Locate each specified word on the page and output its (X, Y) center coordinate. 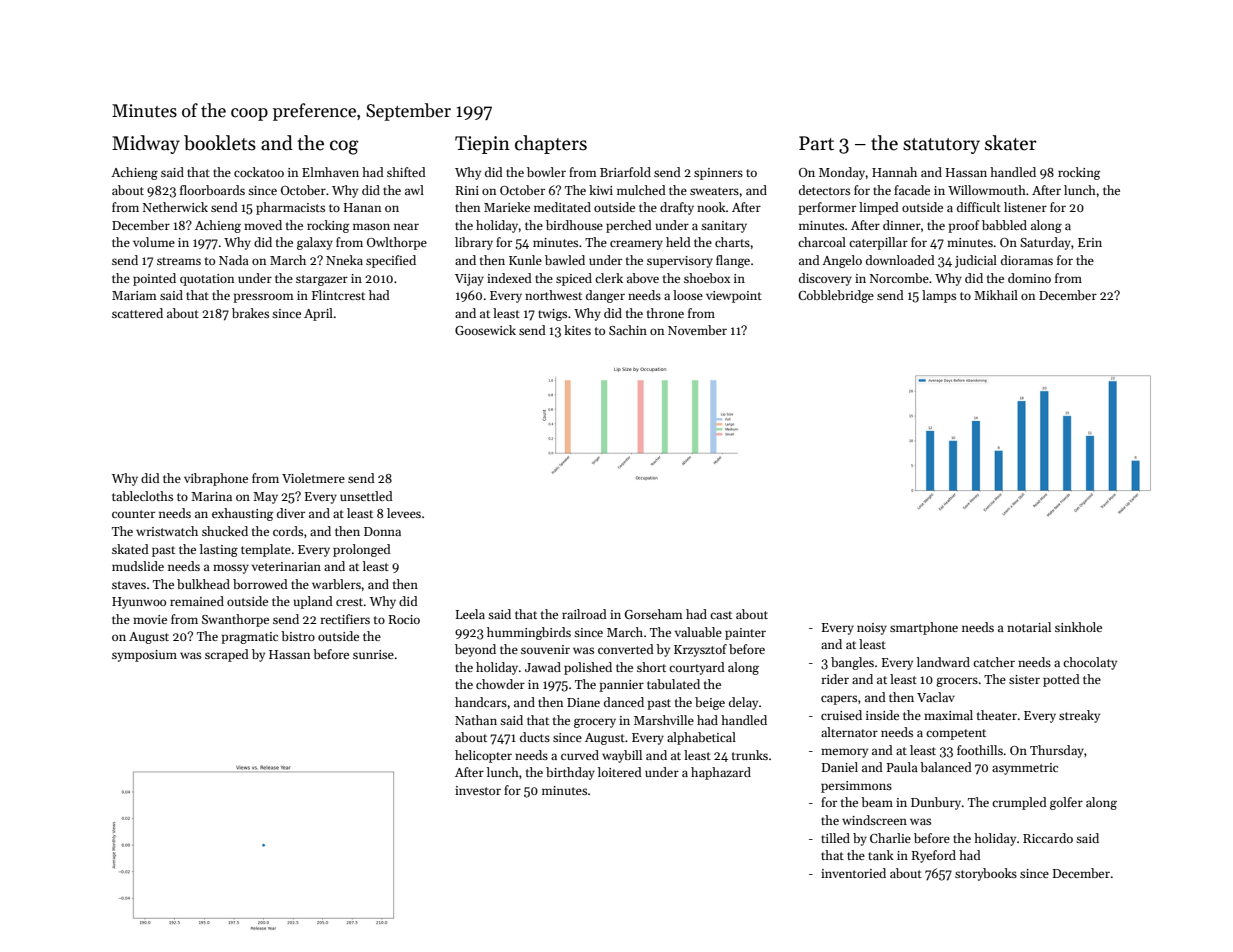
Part (816, 143)
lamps (939, 296)
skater (1011, 143)
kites (577, 330)
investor (478, 790)
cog (344, 147)
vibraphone (216, 479)
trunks (750, 755)
